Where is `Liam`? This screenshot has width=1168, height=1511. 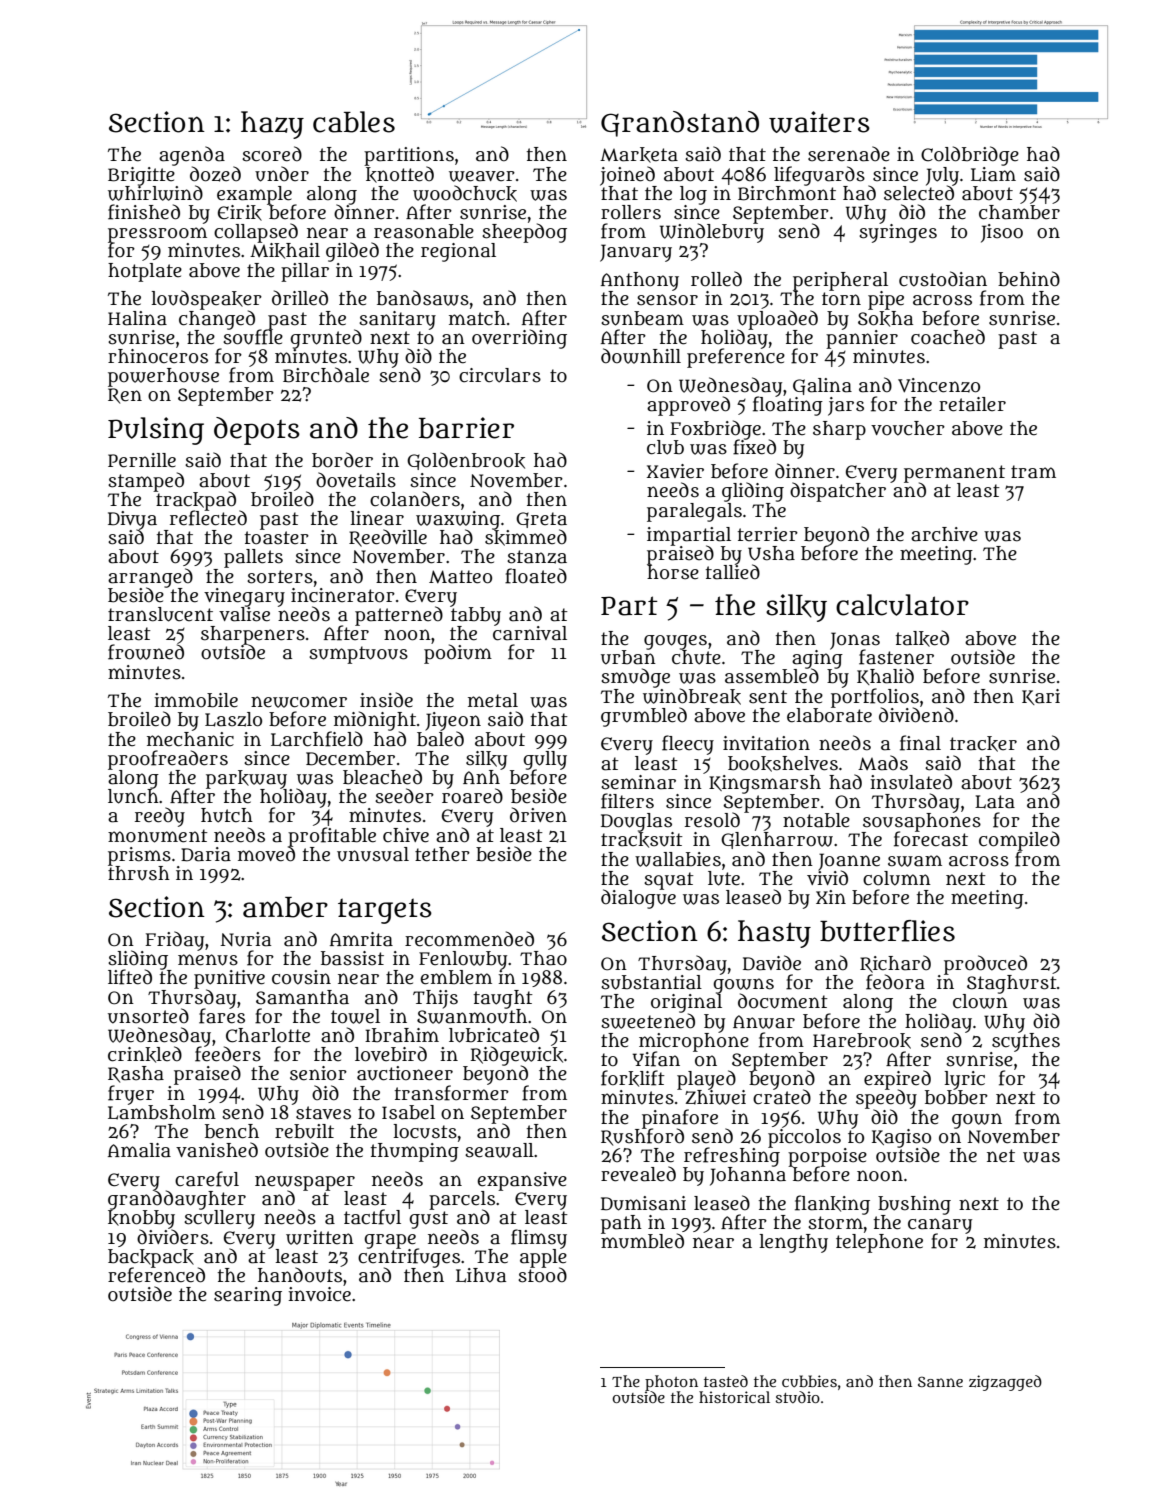
Liam is located at coordinates (993, 174).
